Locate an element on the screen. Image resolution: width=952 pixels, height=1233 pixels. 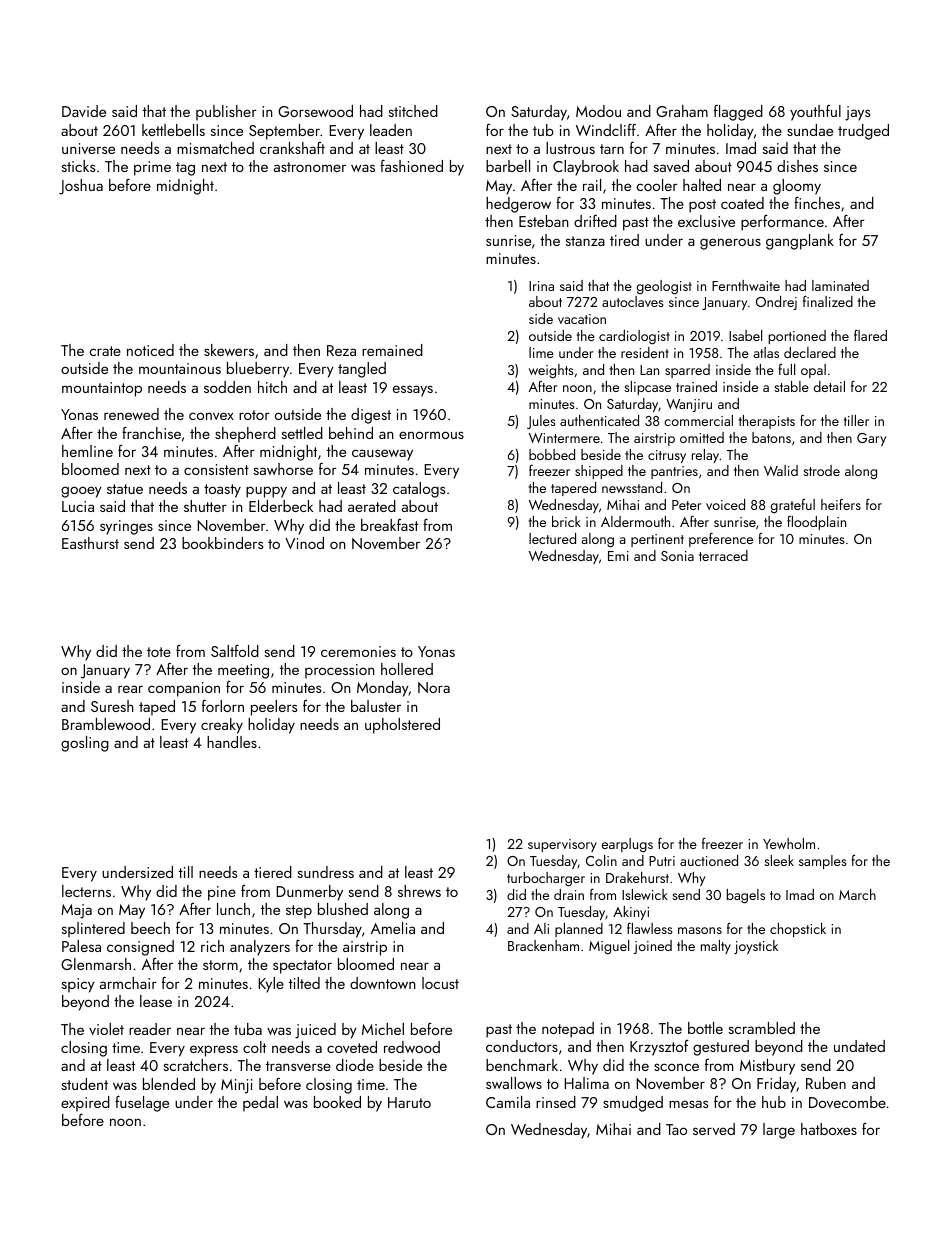
lectured is located at coordinates (552, 538).
